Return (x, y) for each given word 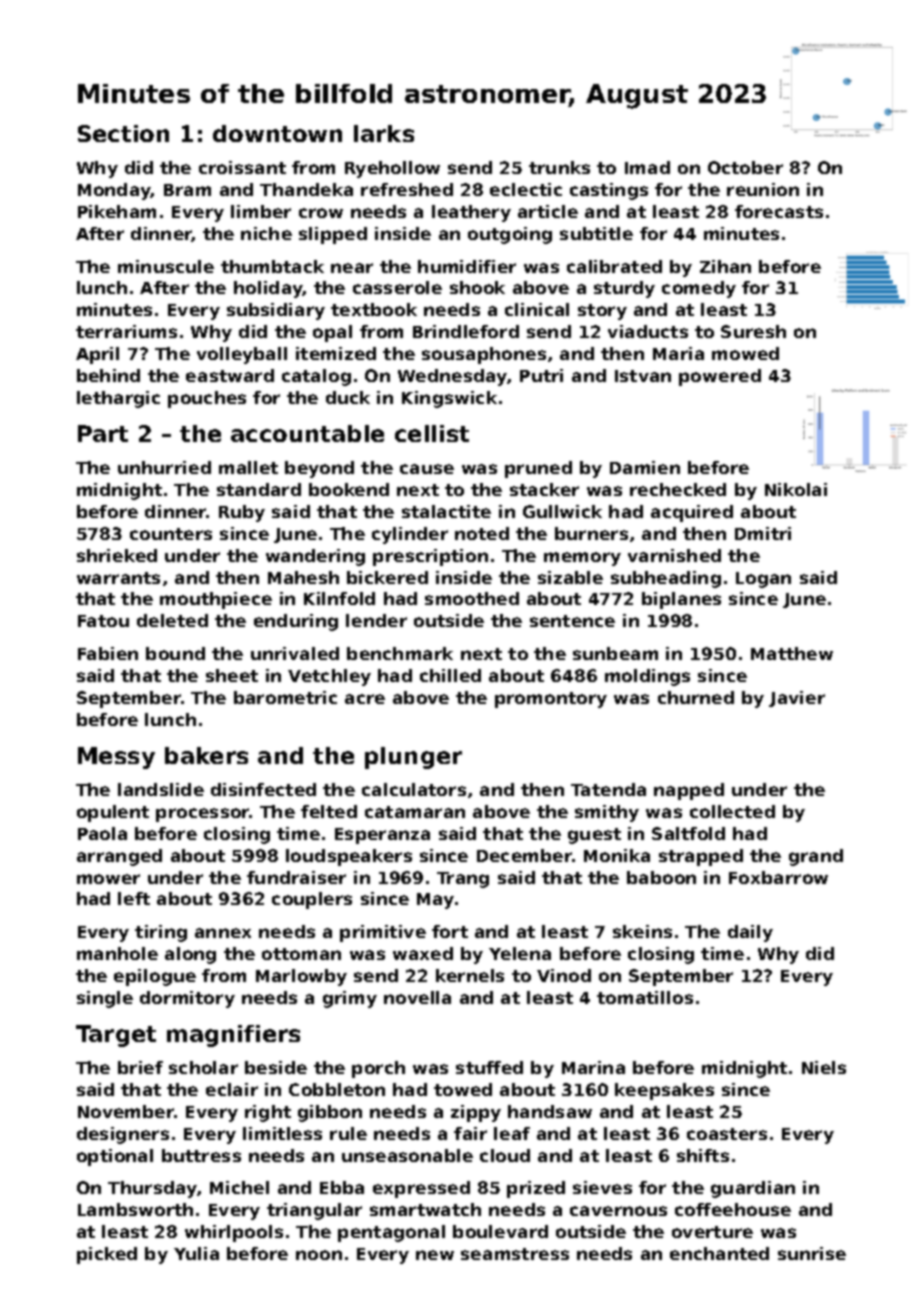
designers (123, 1135)
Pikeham (117, 211)
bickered (387, 577)
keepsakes (664, 1091)
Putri (541, 375)
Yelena (520, 953)
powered (720, 377)
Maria (678, 353)
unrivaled (295, 653)
